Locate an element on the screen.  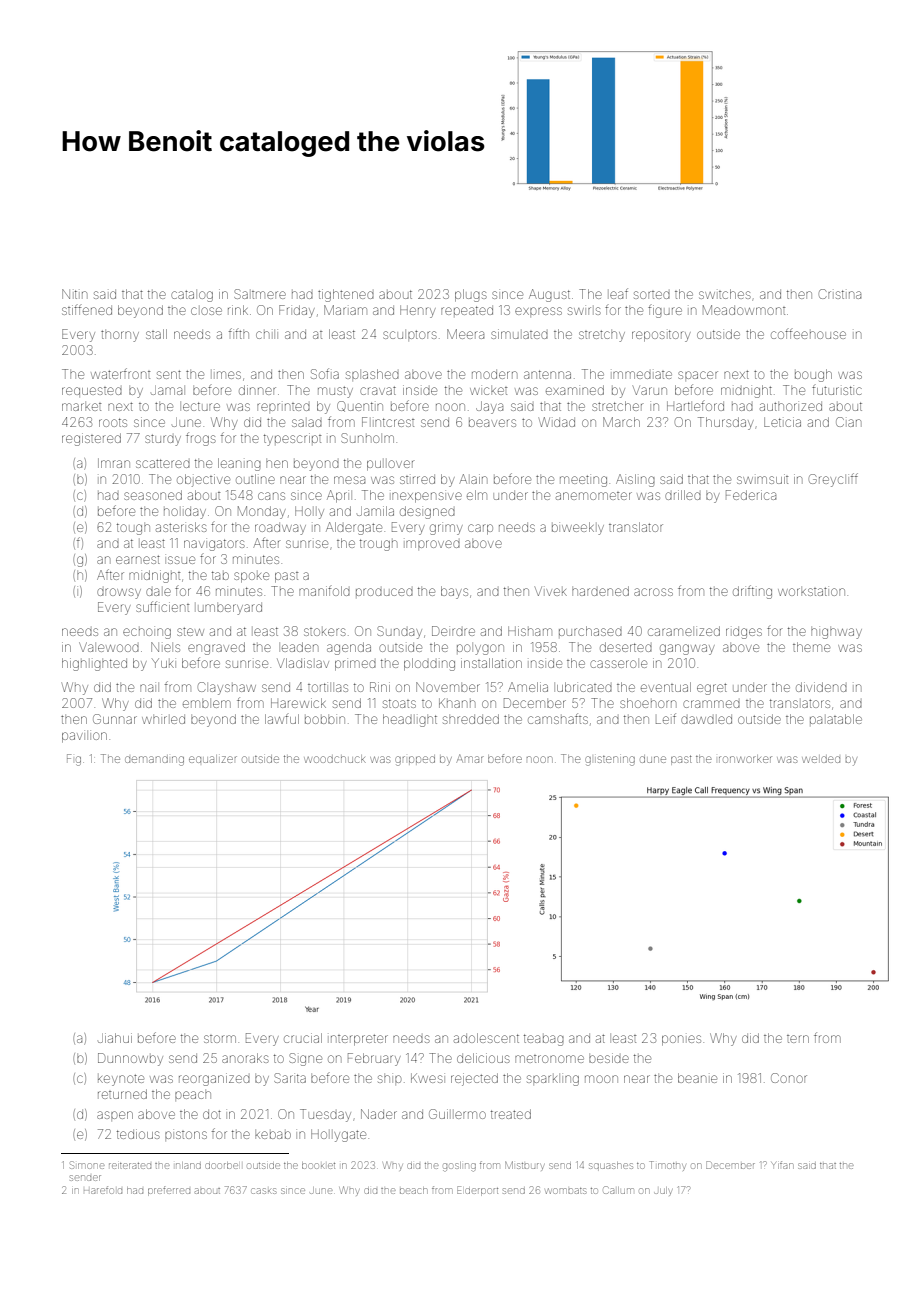
tough is located at coordinates (133, 529).
